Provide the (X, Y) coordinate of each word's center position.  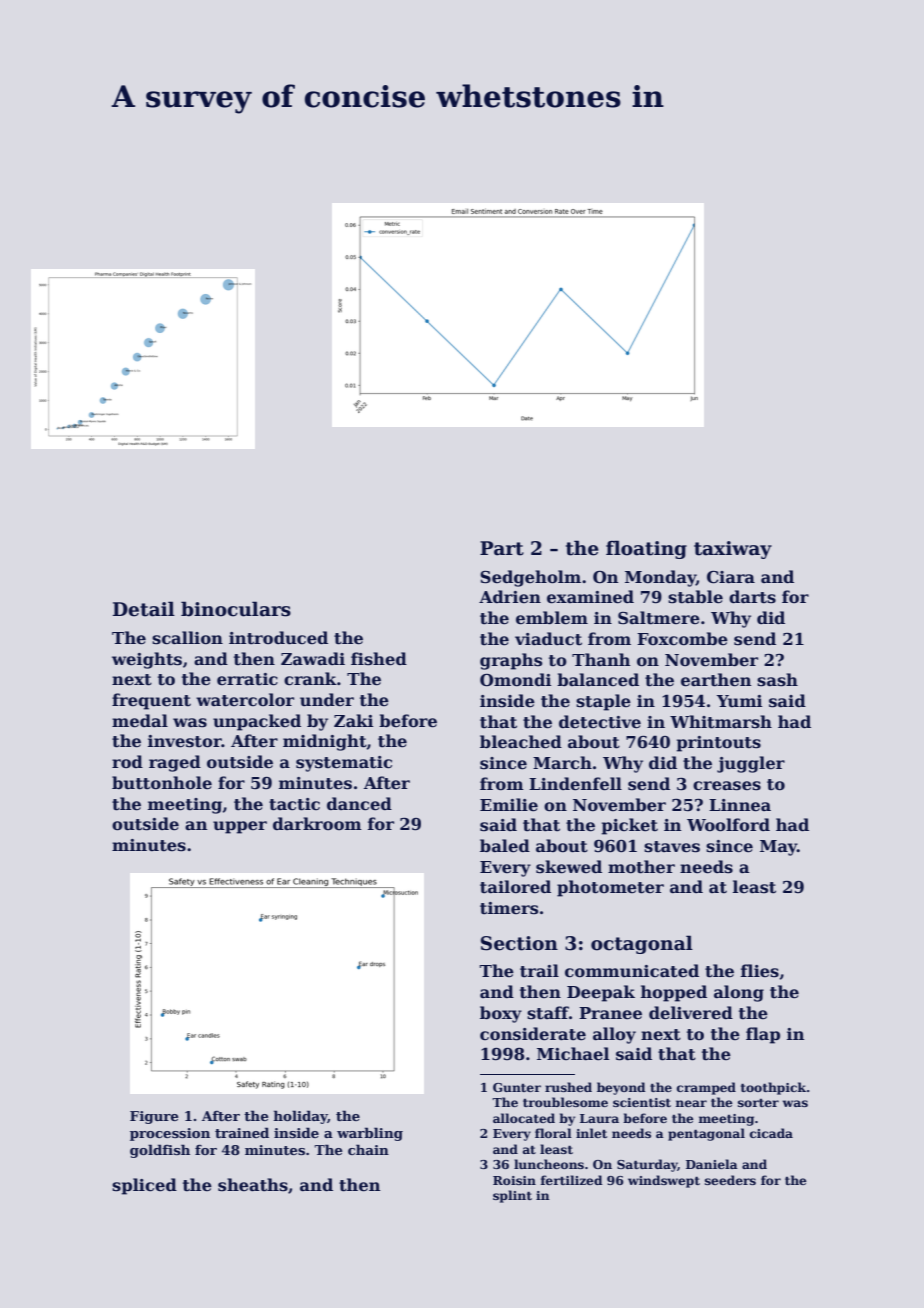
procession (170, 1134)
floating (646, 549)
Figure (154, 1117)
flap (763, 1035)
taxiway (733, 550)
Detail (144, 609)
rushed (568, 1087)
